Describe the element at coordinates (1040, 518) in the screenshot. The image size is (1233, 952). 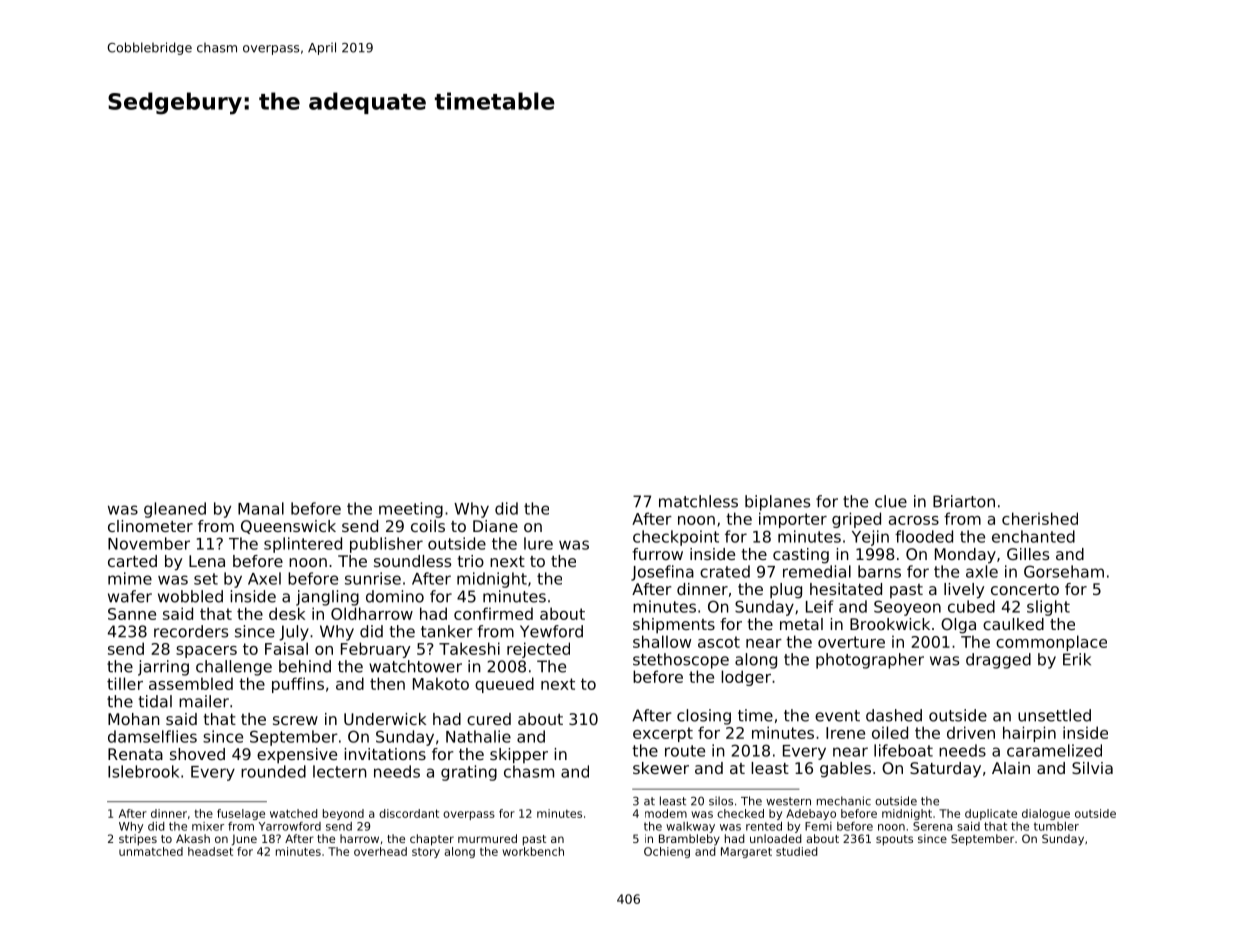
I see `cherished` at that location.
